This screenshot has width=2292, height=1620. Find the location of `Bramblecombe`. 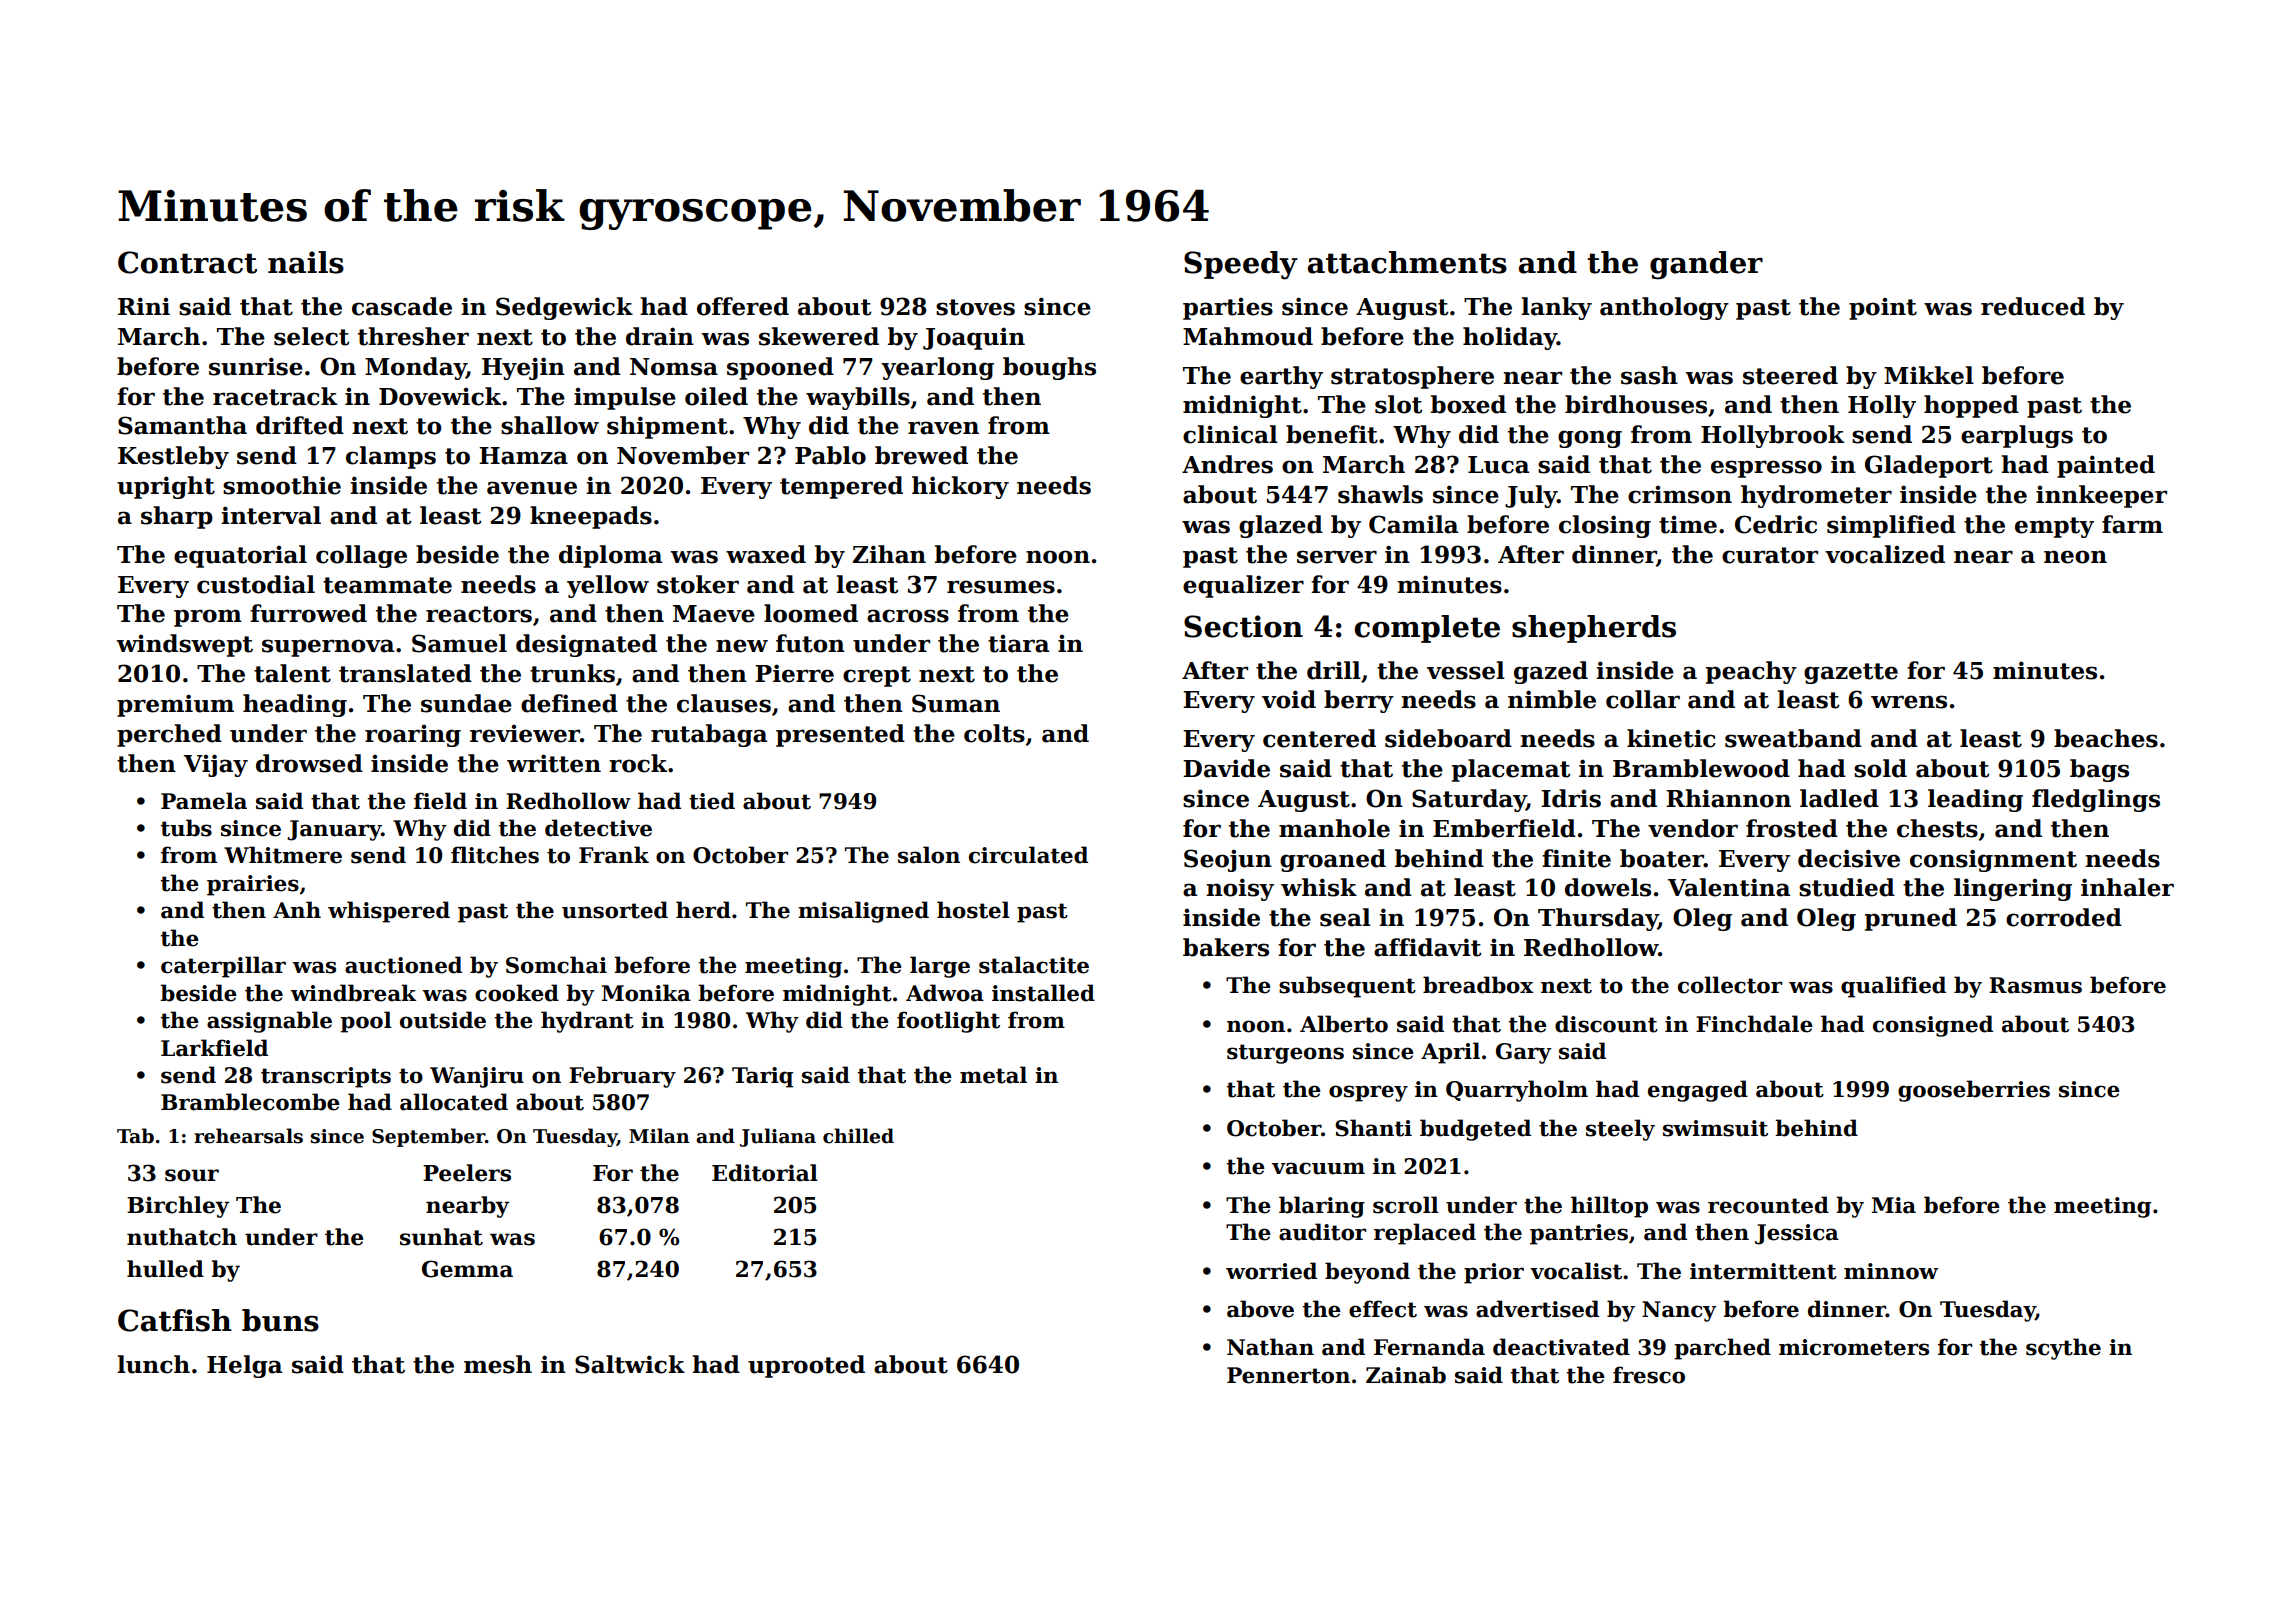

Bramblecombe is located at coordinates (250, 1102).
